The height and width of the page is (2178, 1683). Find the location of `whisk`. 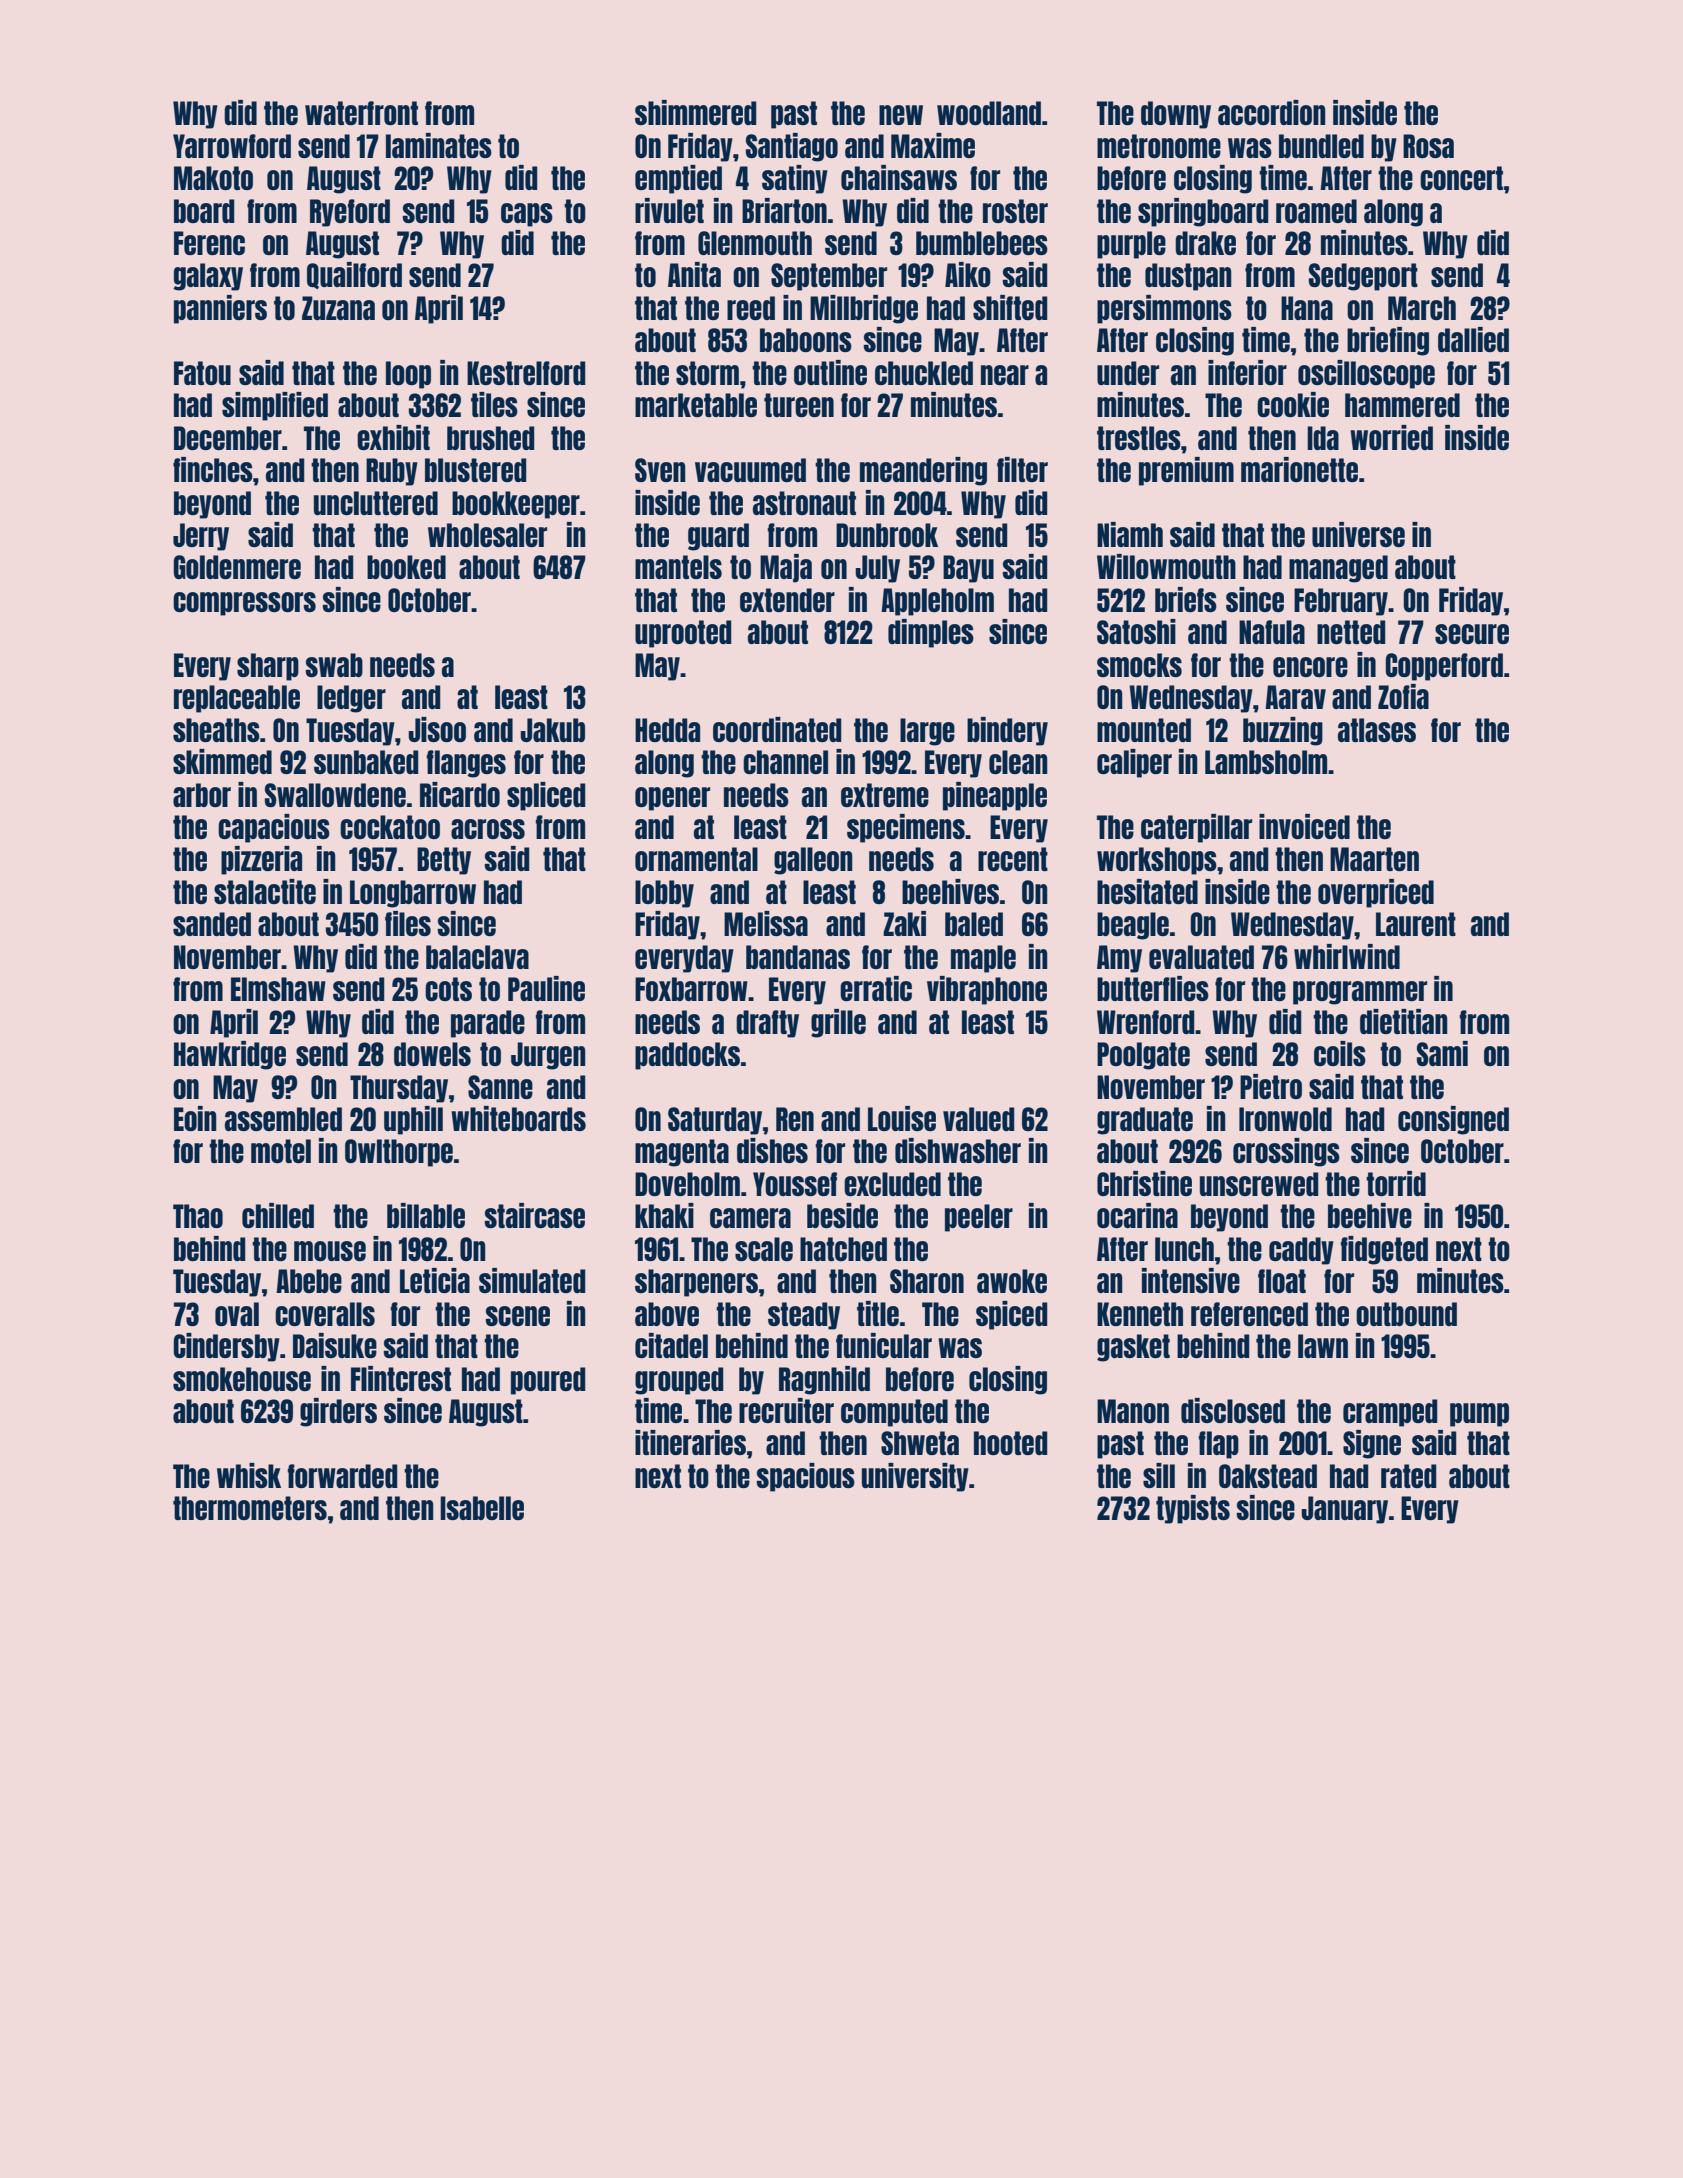

whisk is located at coordinates (249, 1475).
